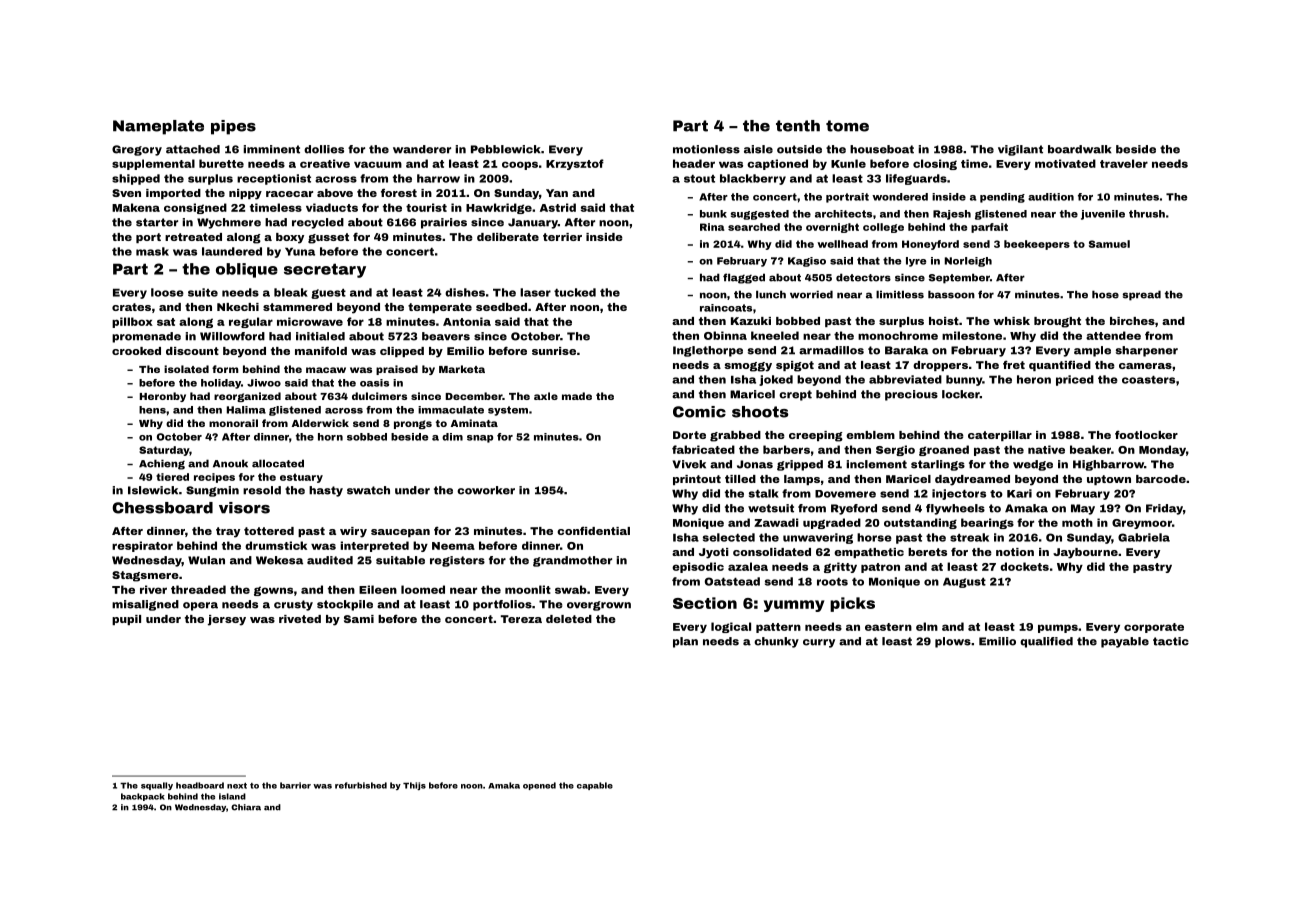 The image size is (1308, 924). What do you see at coordinates (233, 127) in the screenshot?
I see `pipes` at bounding box center [233, 127].
